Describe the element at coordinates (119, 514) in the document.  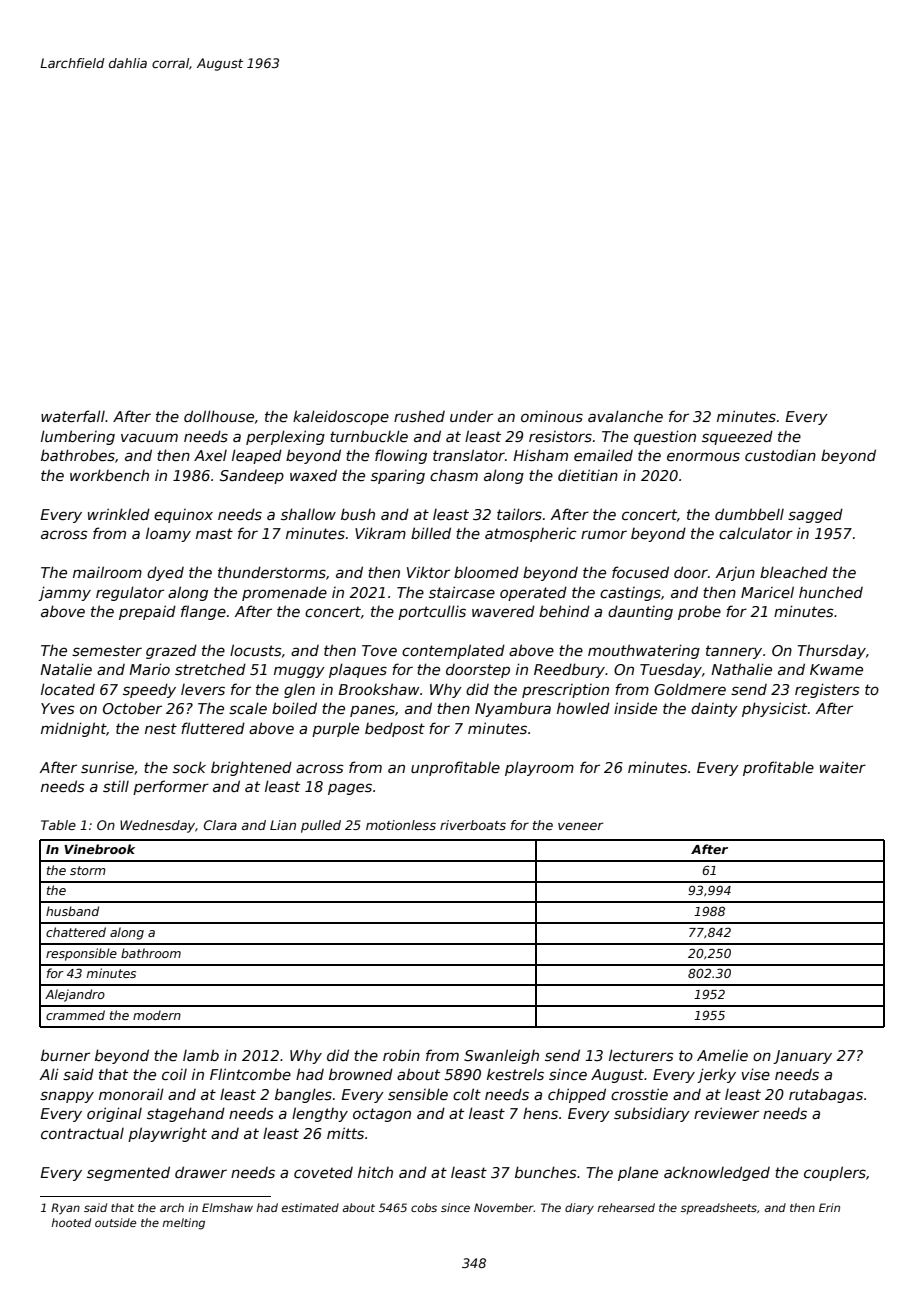
I see `wrinkled` at that location.
